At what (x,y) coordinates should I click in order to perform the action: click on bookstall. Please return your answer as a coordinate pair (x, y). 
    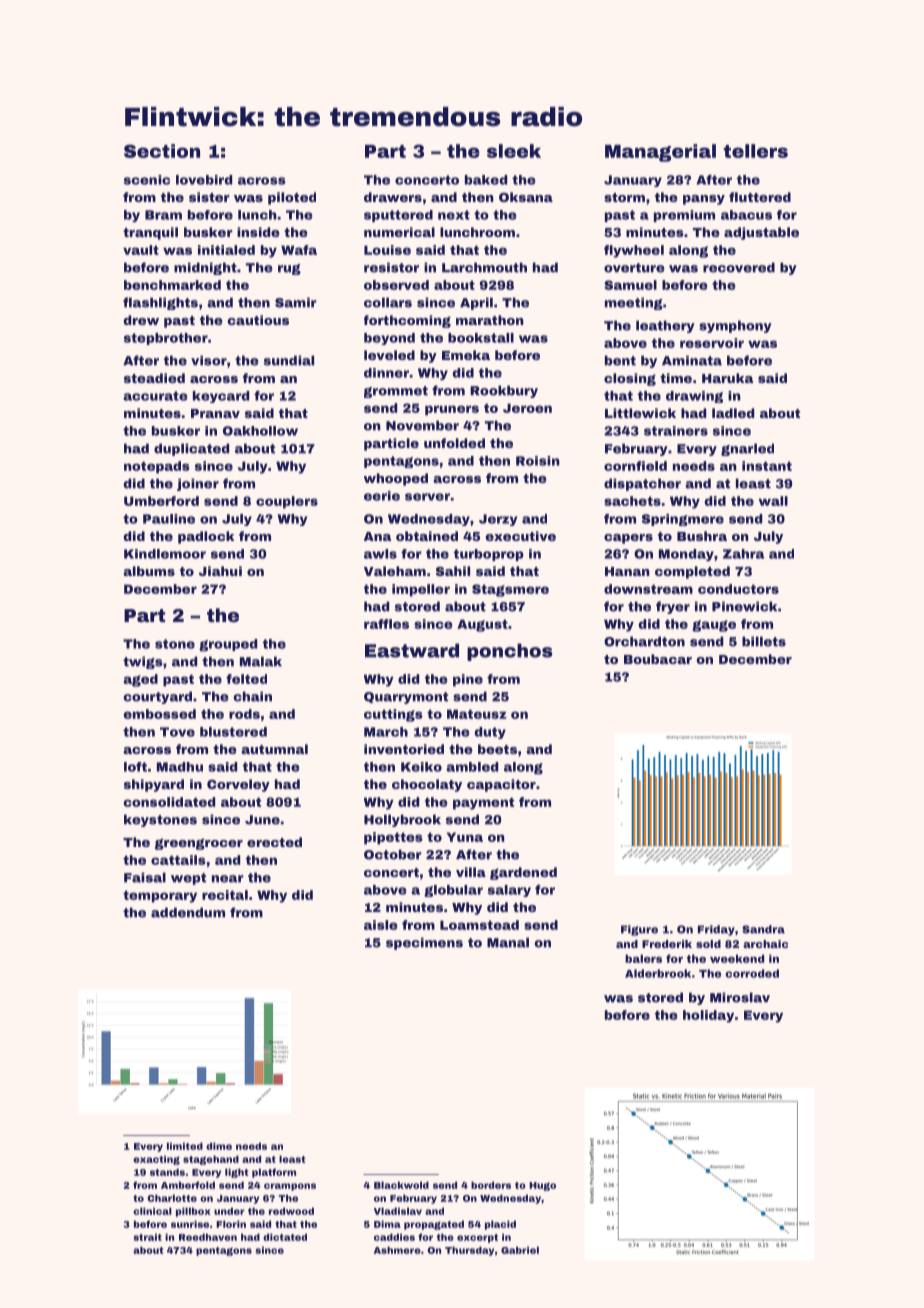
    Looking at the image, I should click on (481, 338).
